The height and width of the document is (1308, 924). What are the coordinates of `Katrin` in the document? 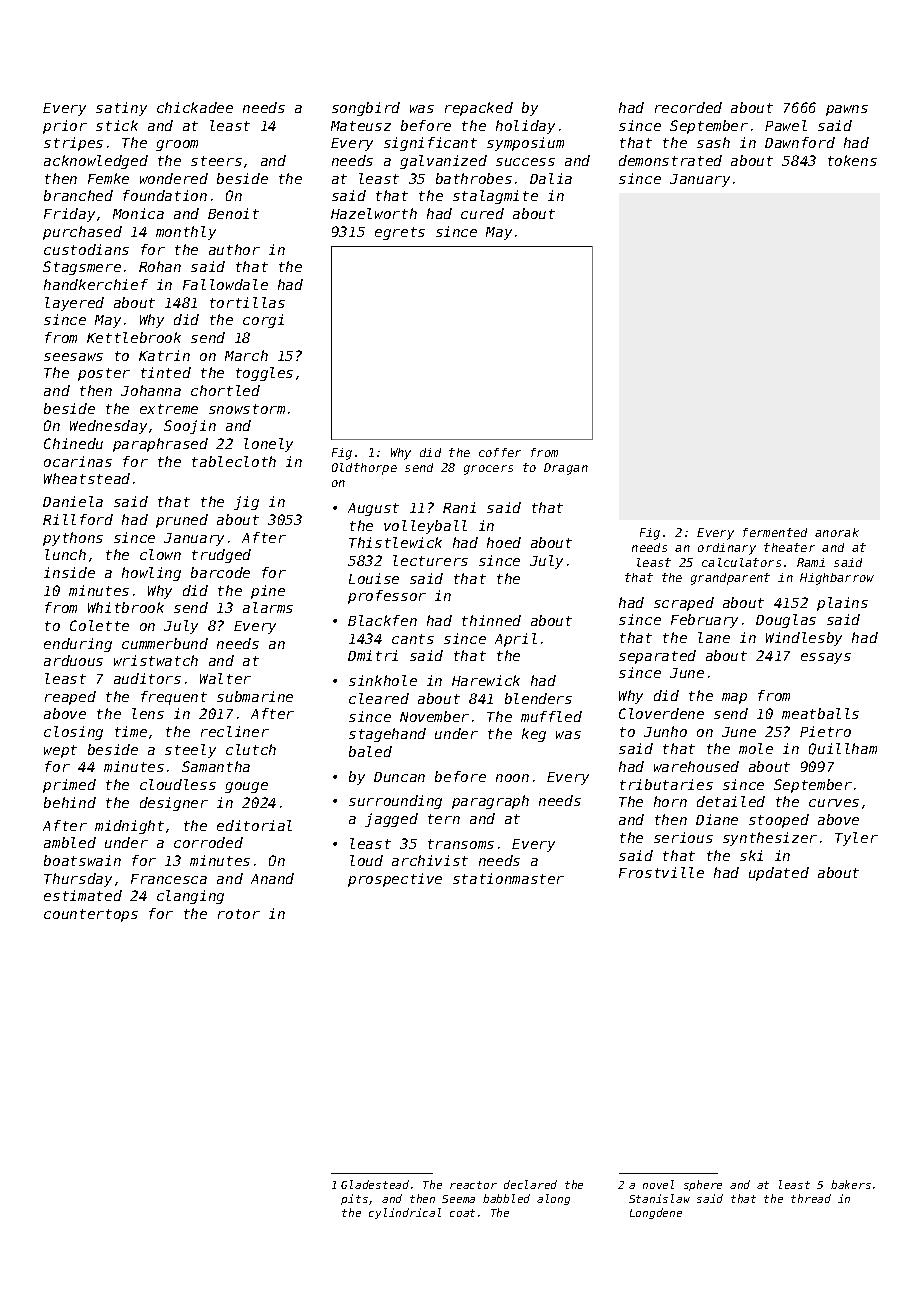 It's located at (164, 355).
